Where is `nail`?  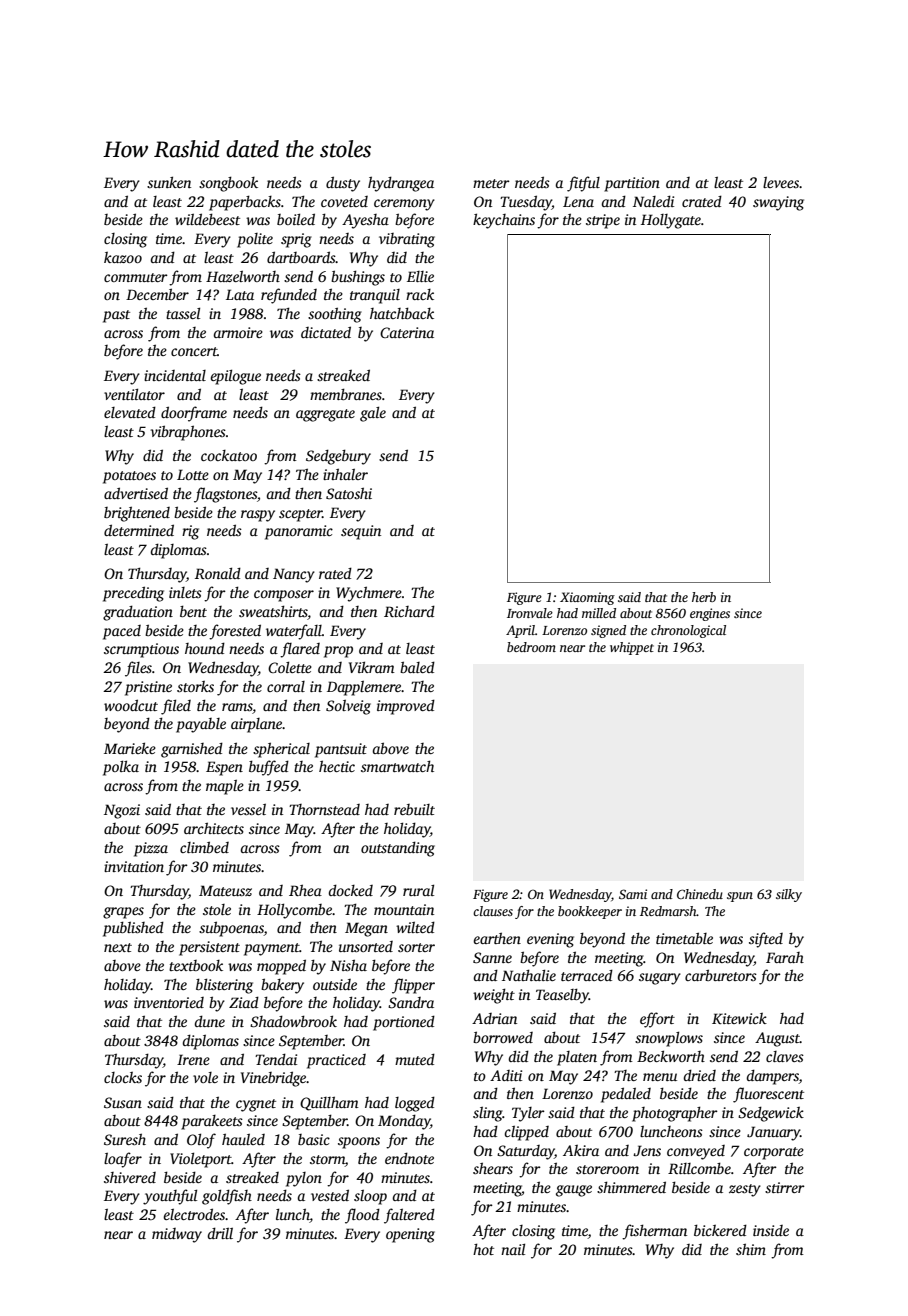 nail is located at coordinates (513, 1249).
